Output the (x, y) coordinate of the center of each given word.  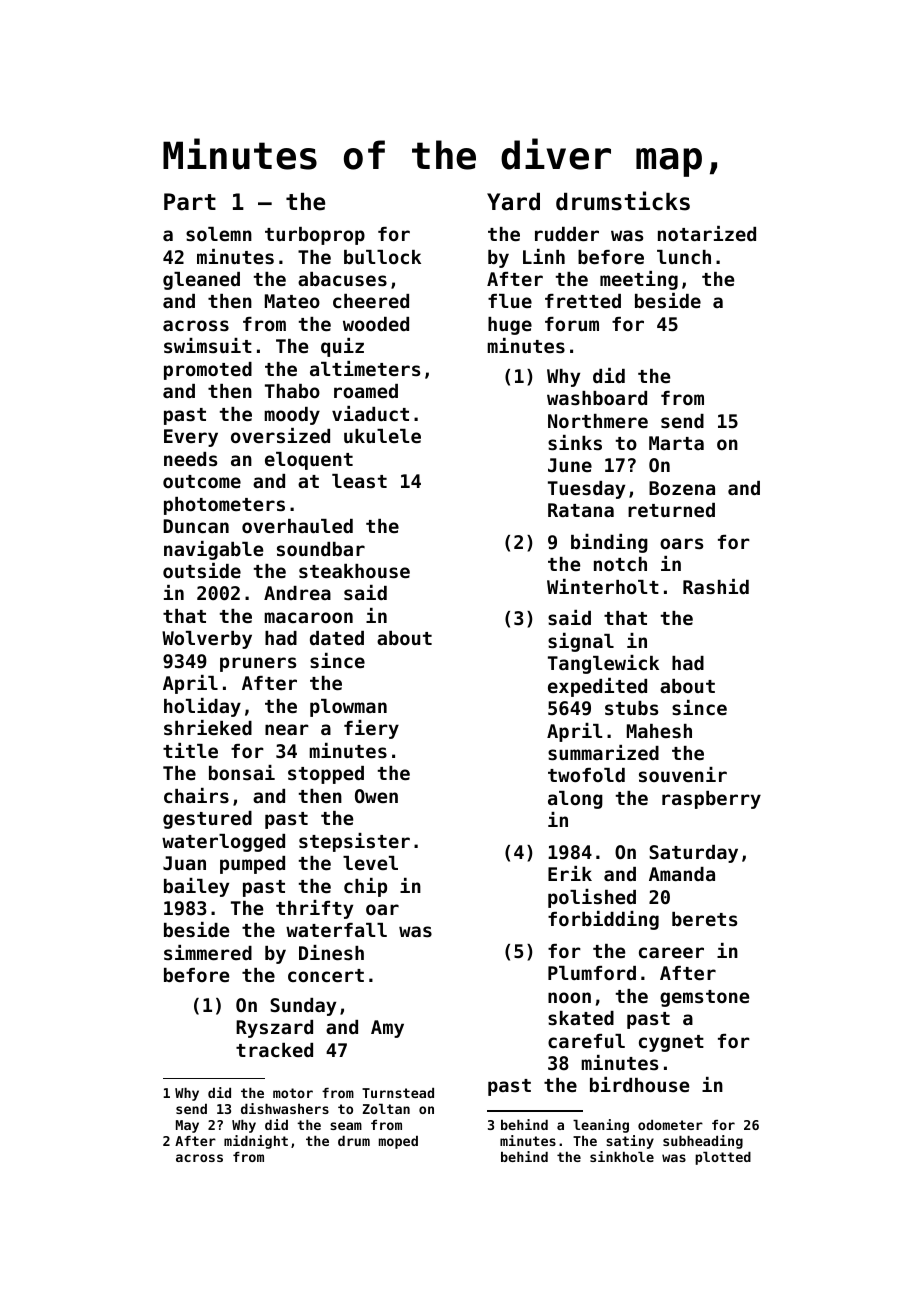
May (187, 1126)
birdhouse (639, 1084)
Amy (387, 1029)
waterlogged (223, 843)
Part (190, 202)
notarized (707, 233)
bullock (382, 257)
